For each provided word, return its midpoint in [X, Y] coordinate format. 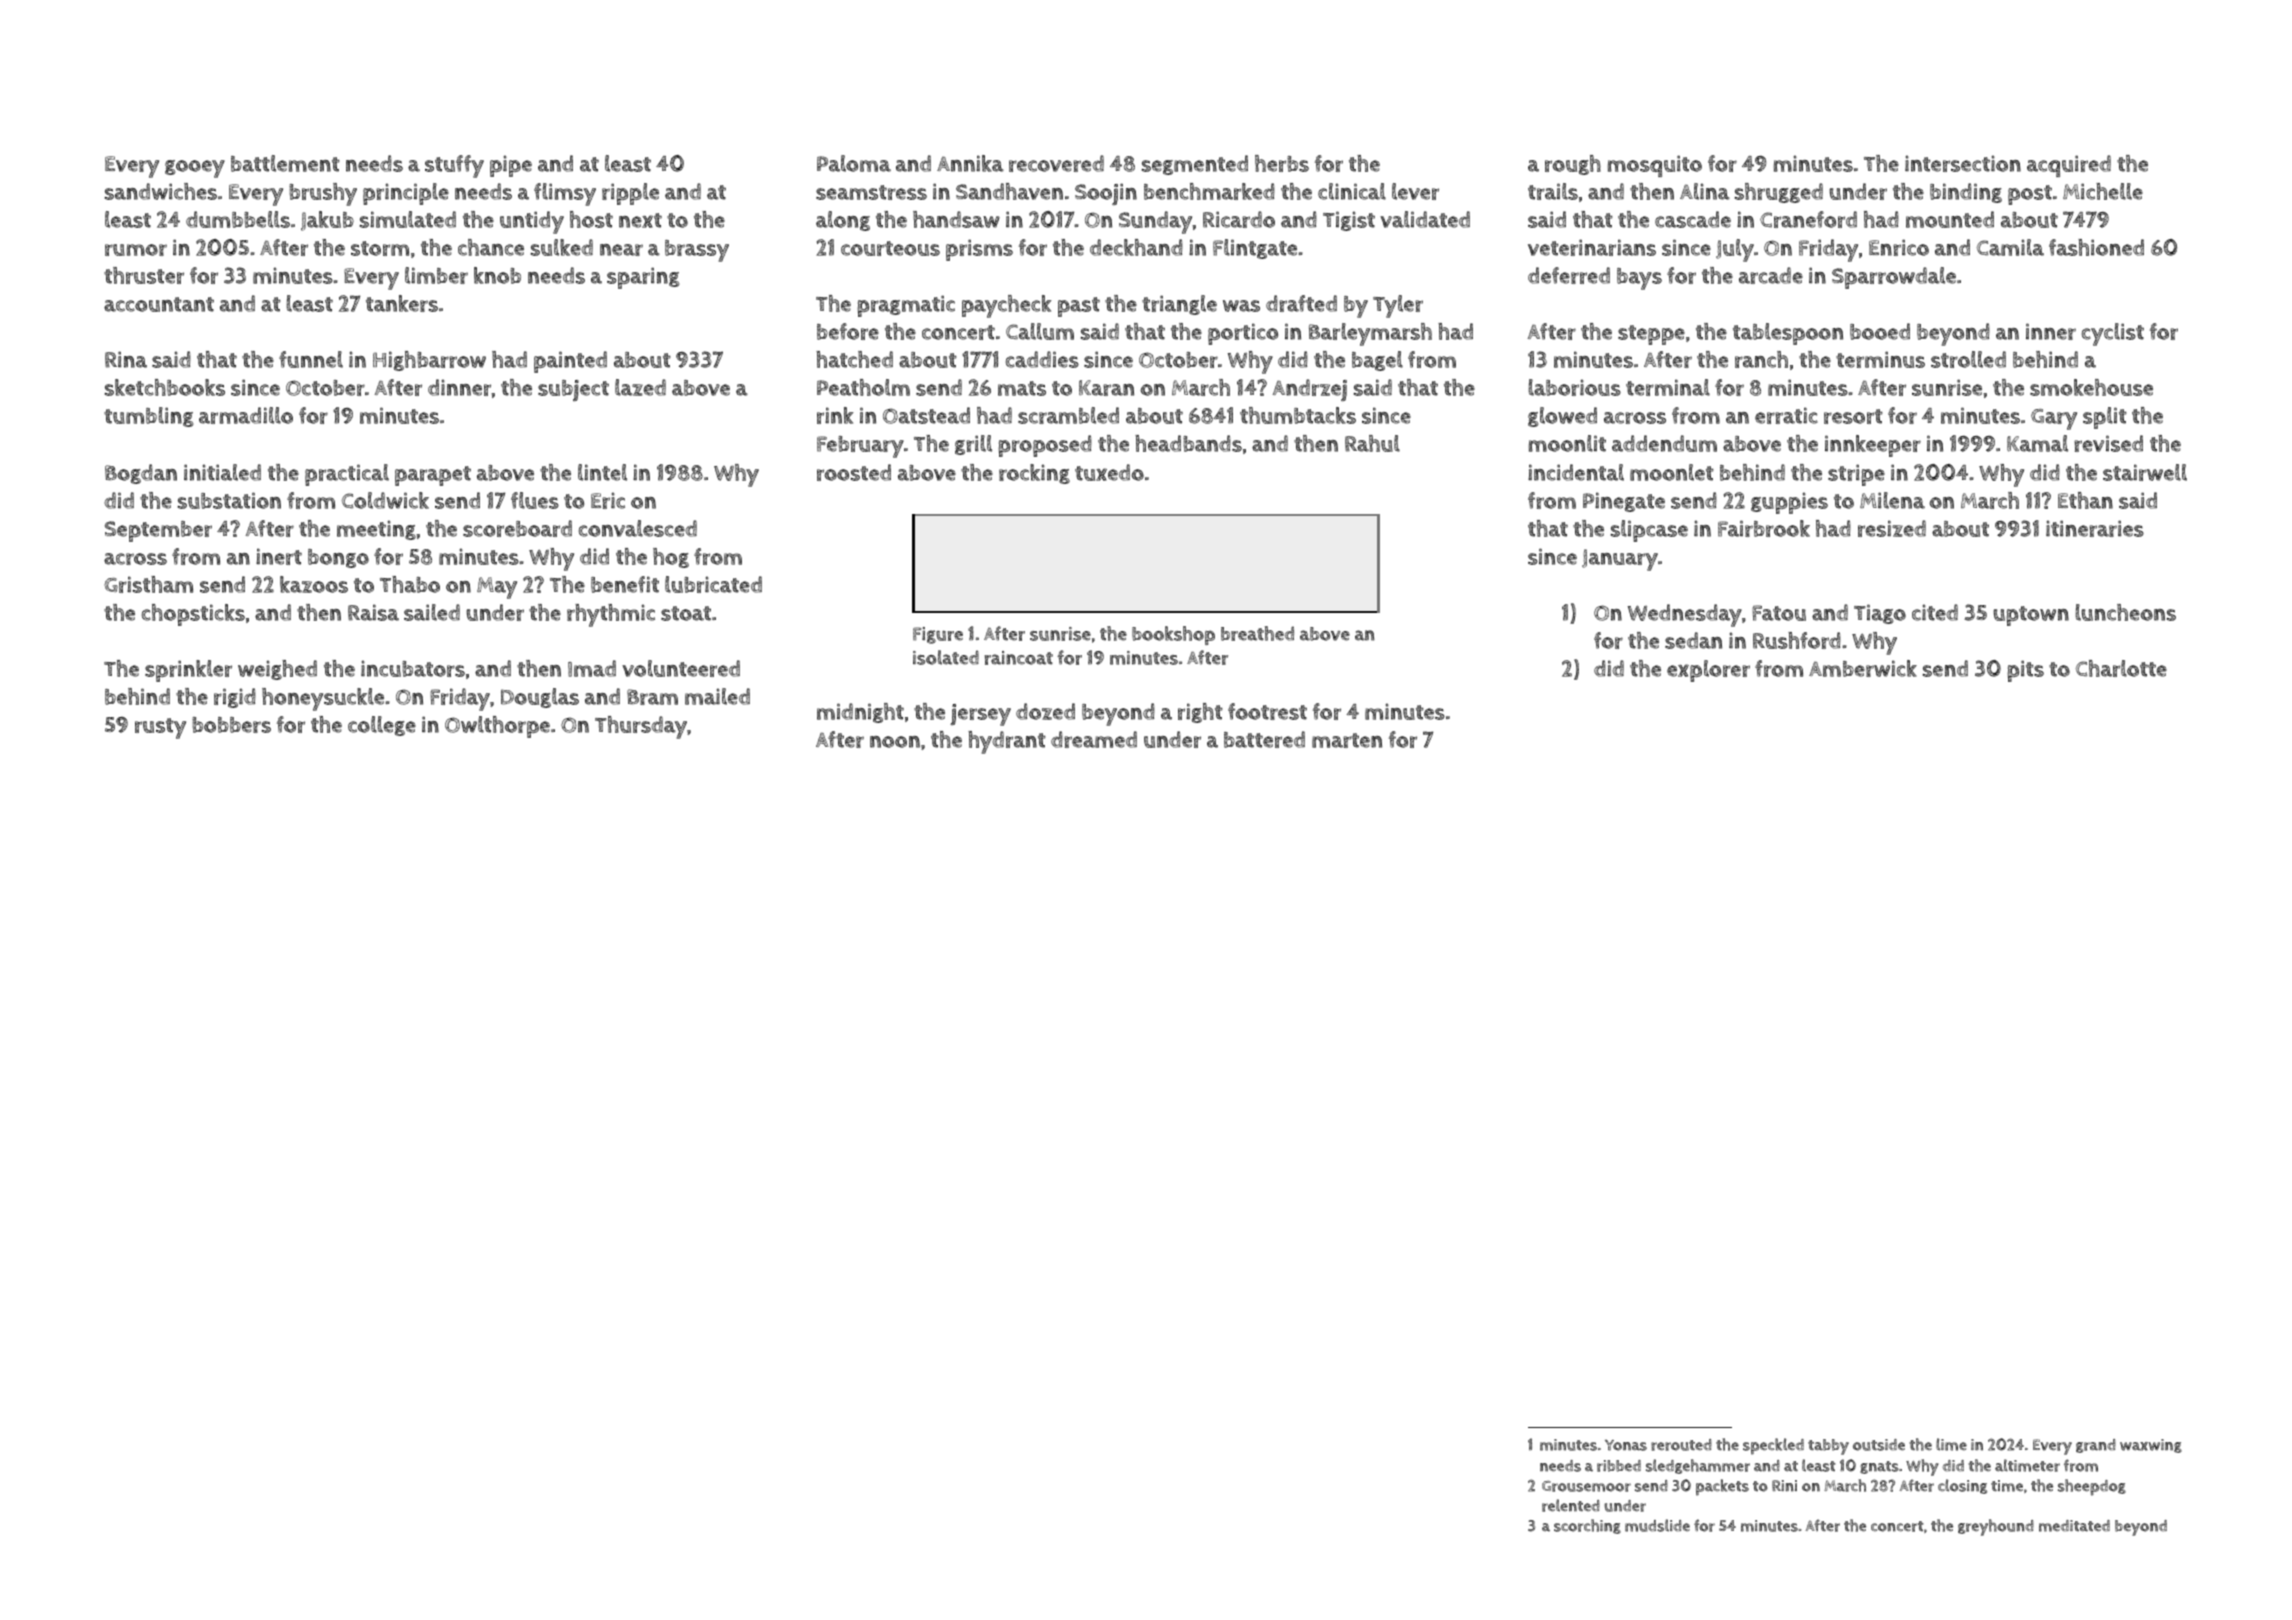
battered [1264, 739]
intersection [1963, 163]
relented [1571, 1505]
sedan [1693, 640]
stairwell [2145, 472]
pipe [511, 166]
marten [1347, 740]
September [158, 531]
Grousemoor [1586, 1486]
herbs [1282, 163]
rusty [160, 728]
